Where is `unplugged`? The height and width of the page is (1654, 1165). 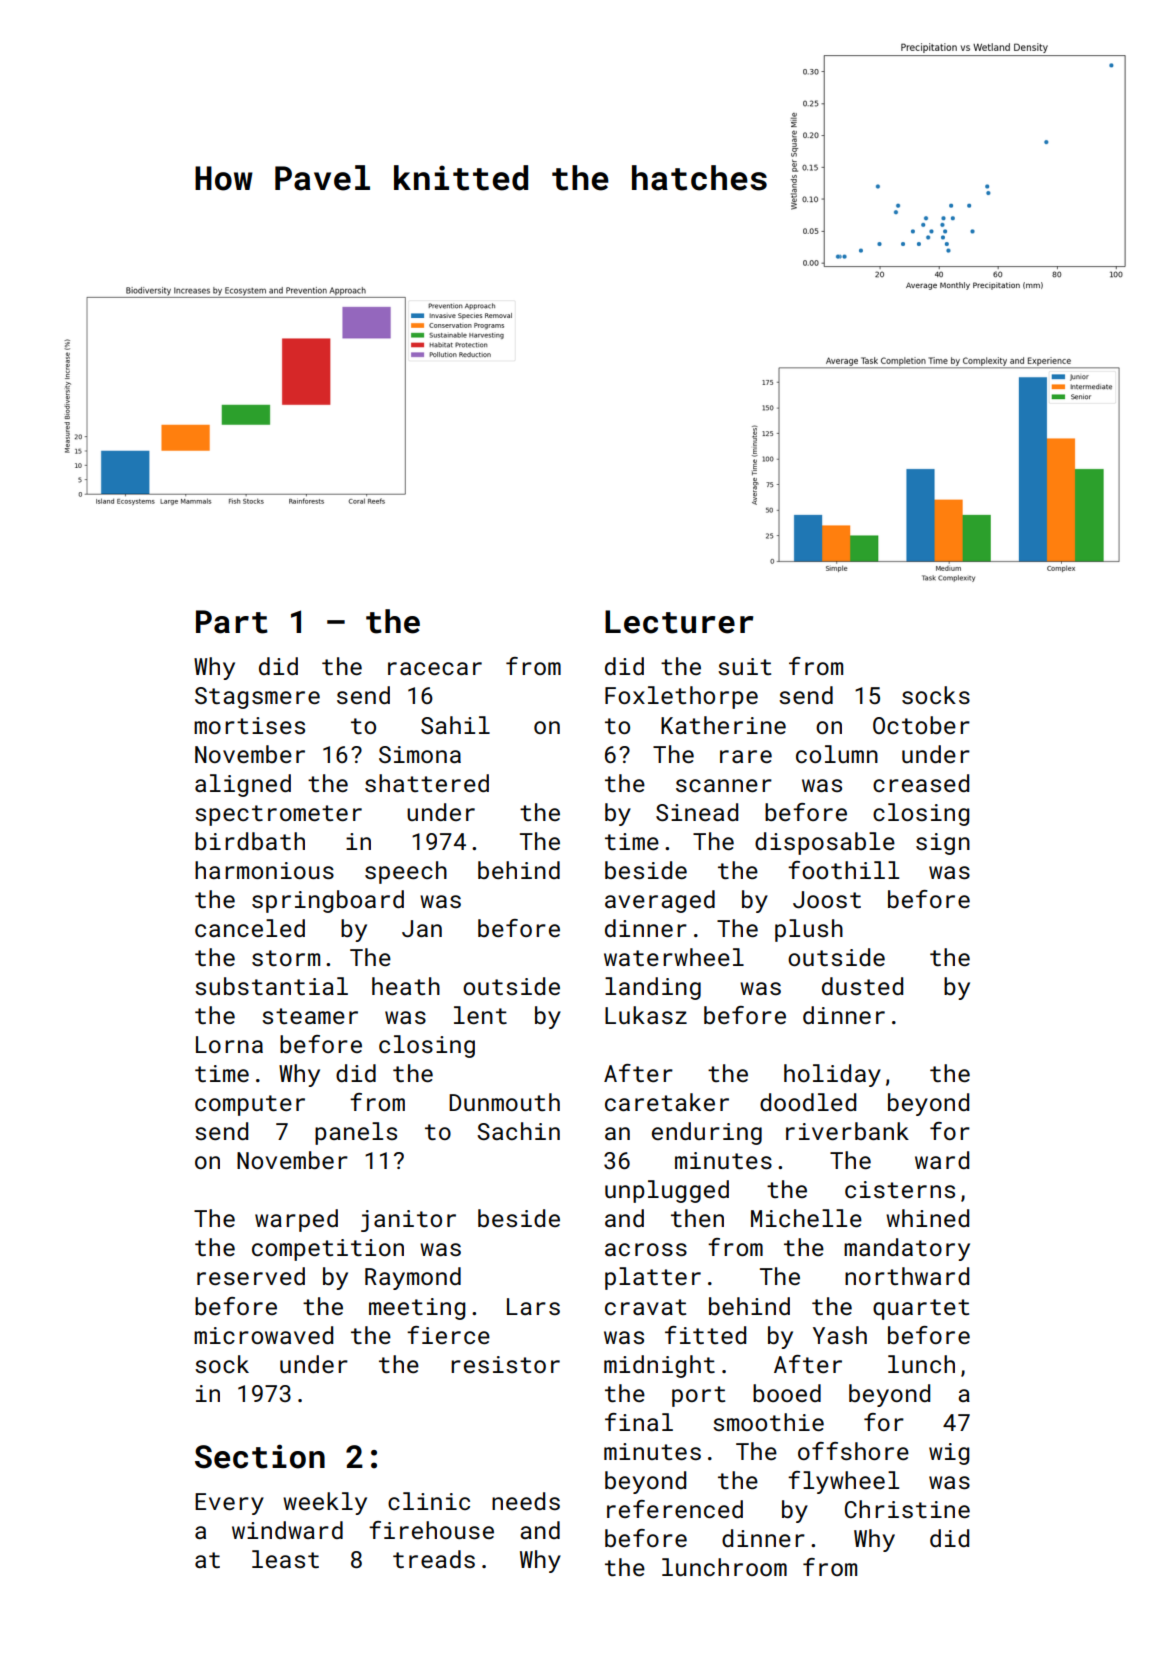
unplugged is located at coordinates (667, 1191).
